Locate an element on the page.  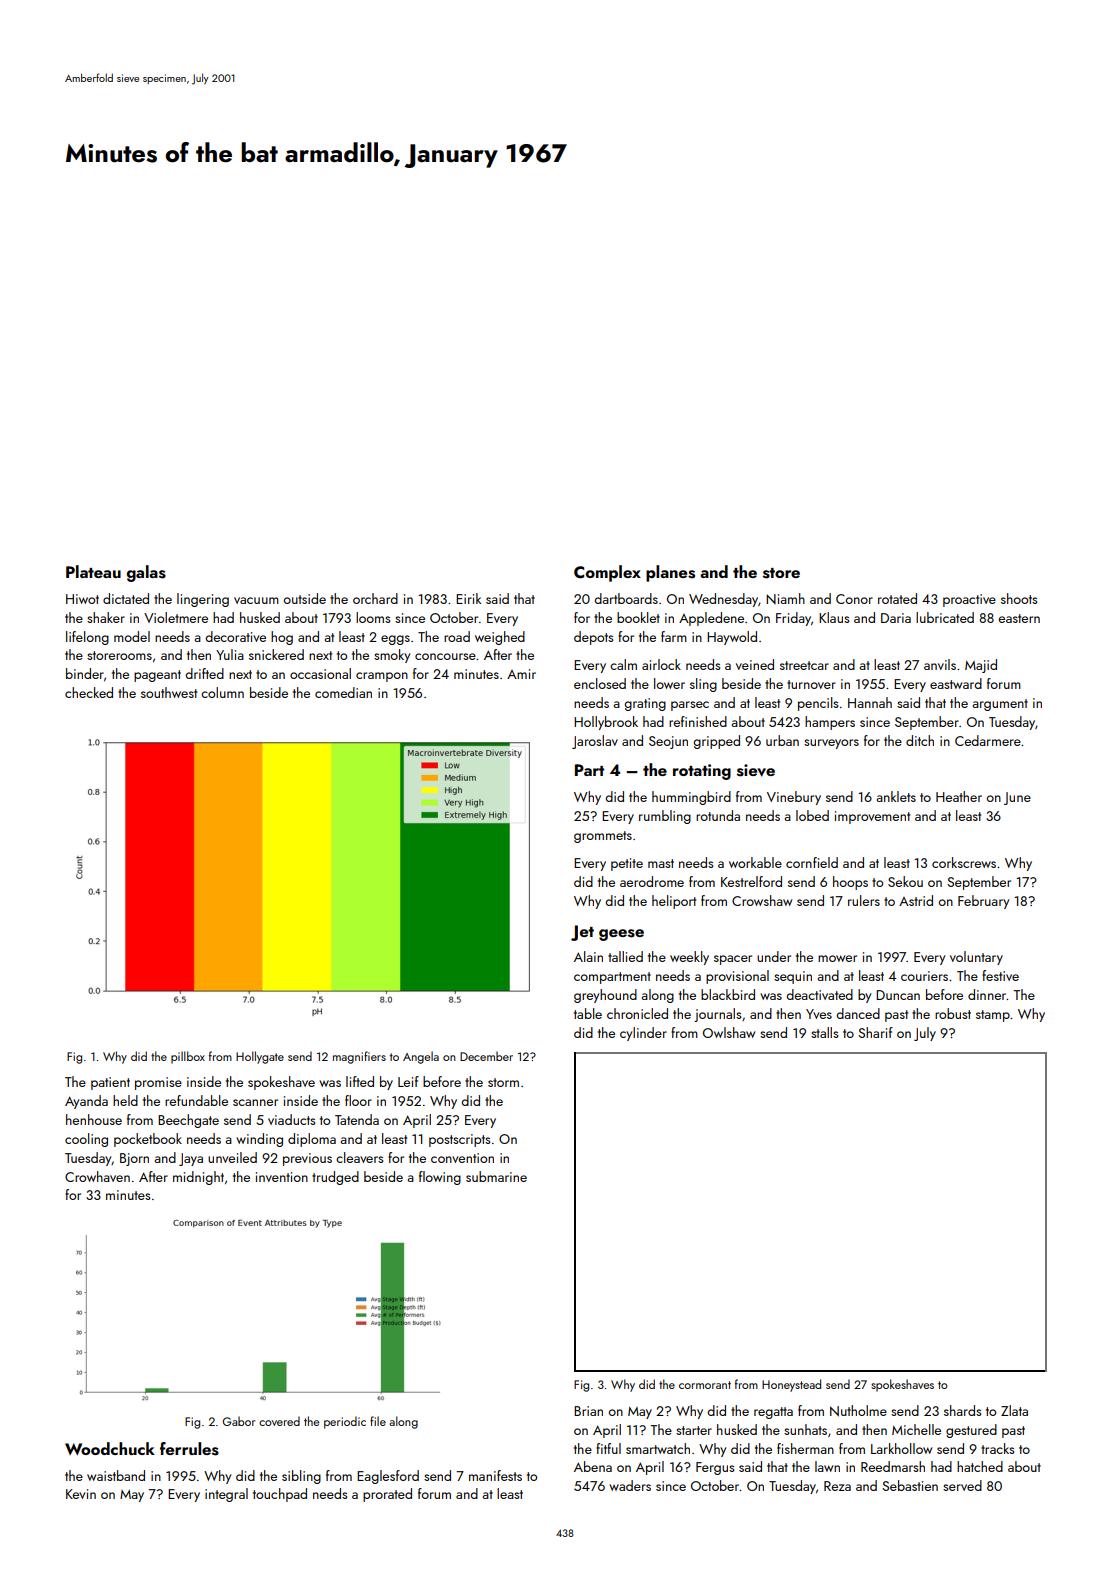
Alain is located at coordinates (588, 956).
